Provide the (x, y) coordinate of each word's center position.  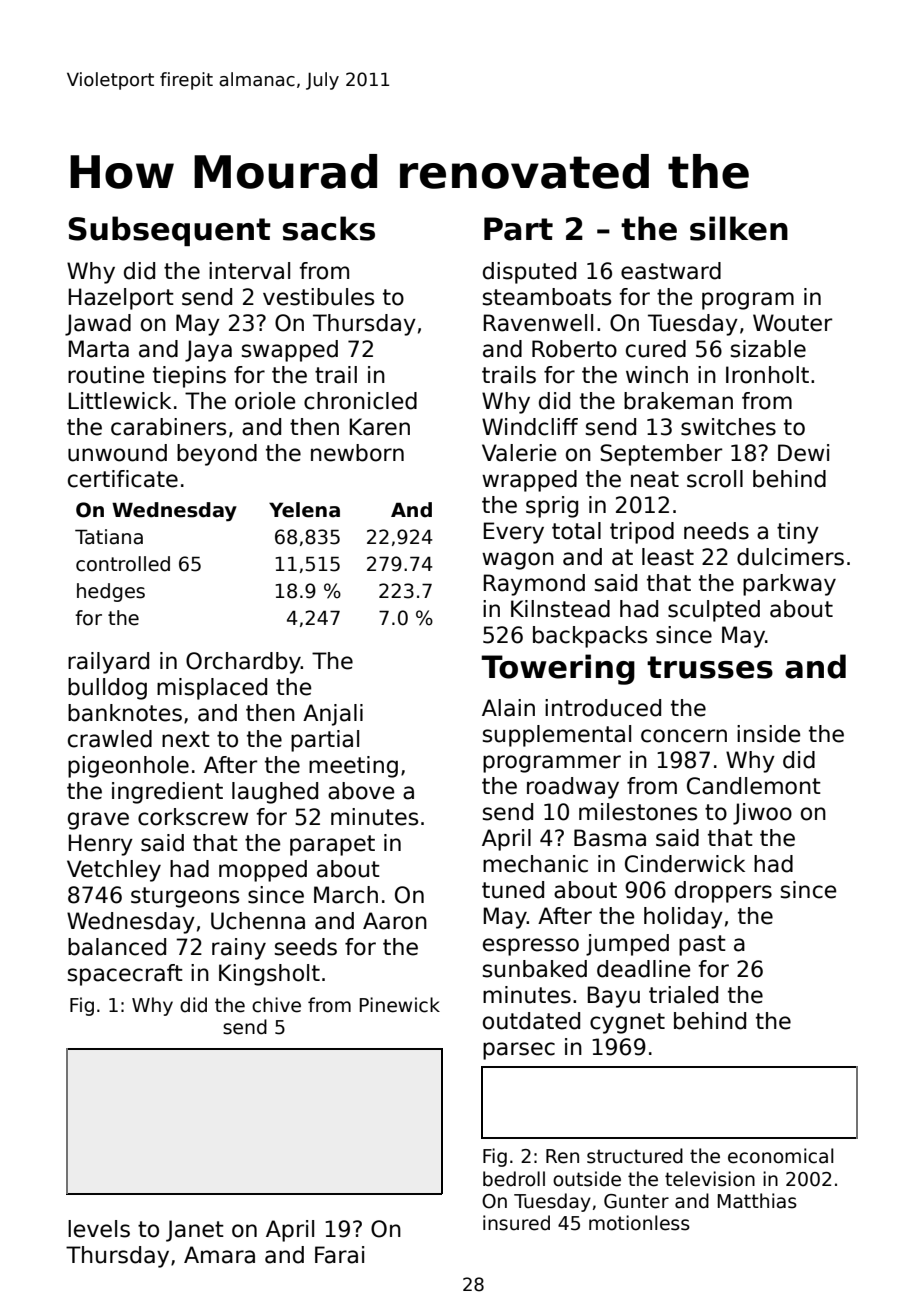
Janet (195, 1231)
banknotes (125, 713)
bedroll (514, 1179)
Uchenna (258, 921)
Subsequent (170, 231)
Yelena (304, 510)
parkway (789, 585)
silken (739, 228)
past (702, 945)
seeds (306, 947)
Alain (508, 708)
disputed (529, 273)
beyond (217, 455)
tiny (798, 533)
